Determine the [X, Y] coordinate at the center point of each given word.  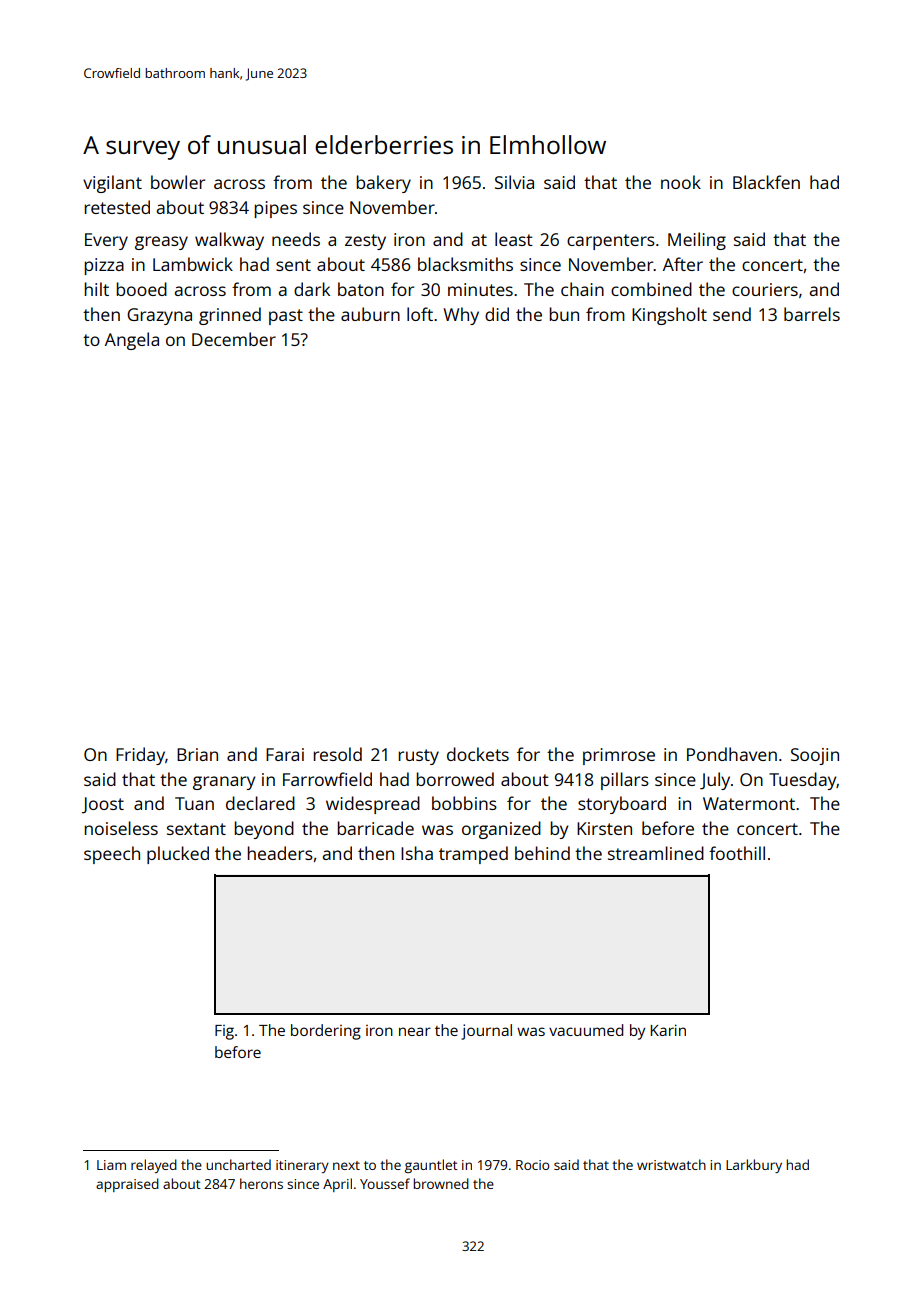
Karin [668, 1030]
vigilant [112, 184]
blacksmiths [465, 264]
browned [441, 1183]
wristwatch [671, 1164]
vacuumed [586, 1030]
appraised [127, 1185]
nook [681, 182]
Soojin [815, 756]
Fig [224, 1032]
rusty [418, 757]
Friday [140, 756]
